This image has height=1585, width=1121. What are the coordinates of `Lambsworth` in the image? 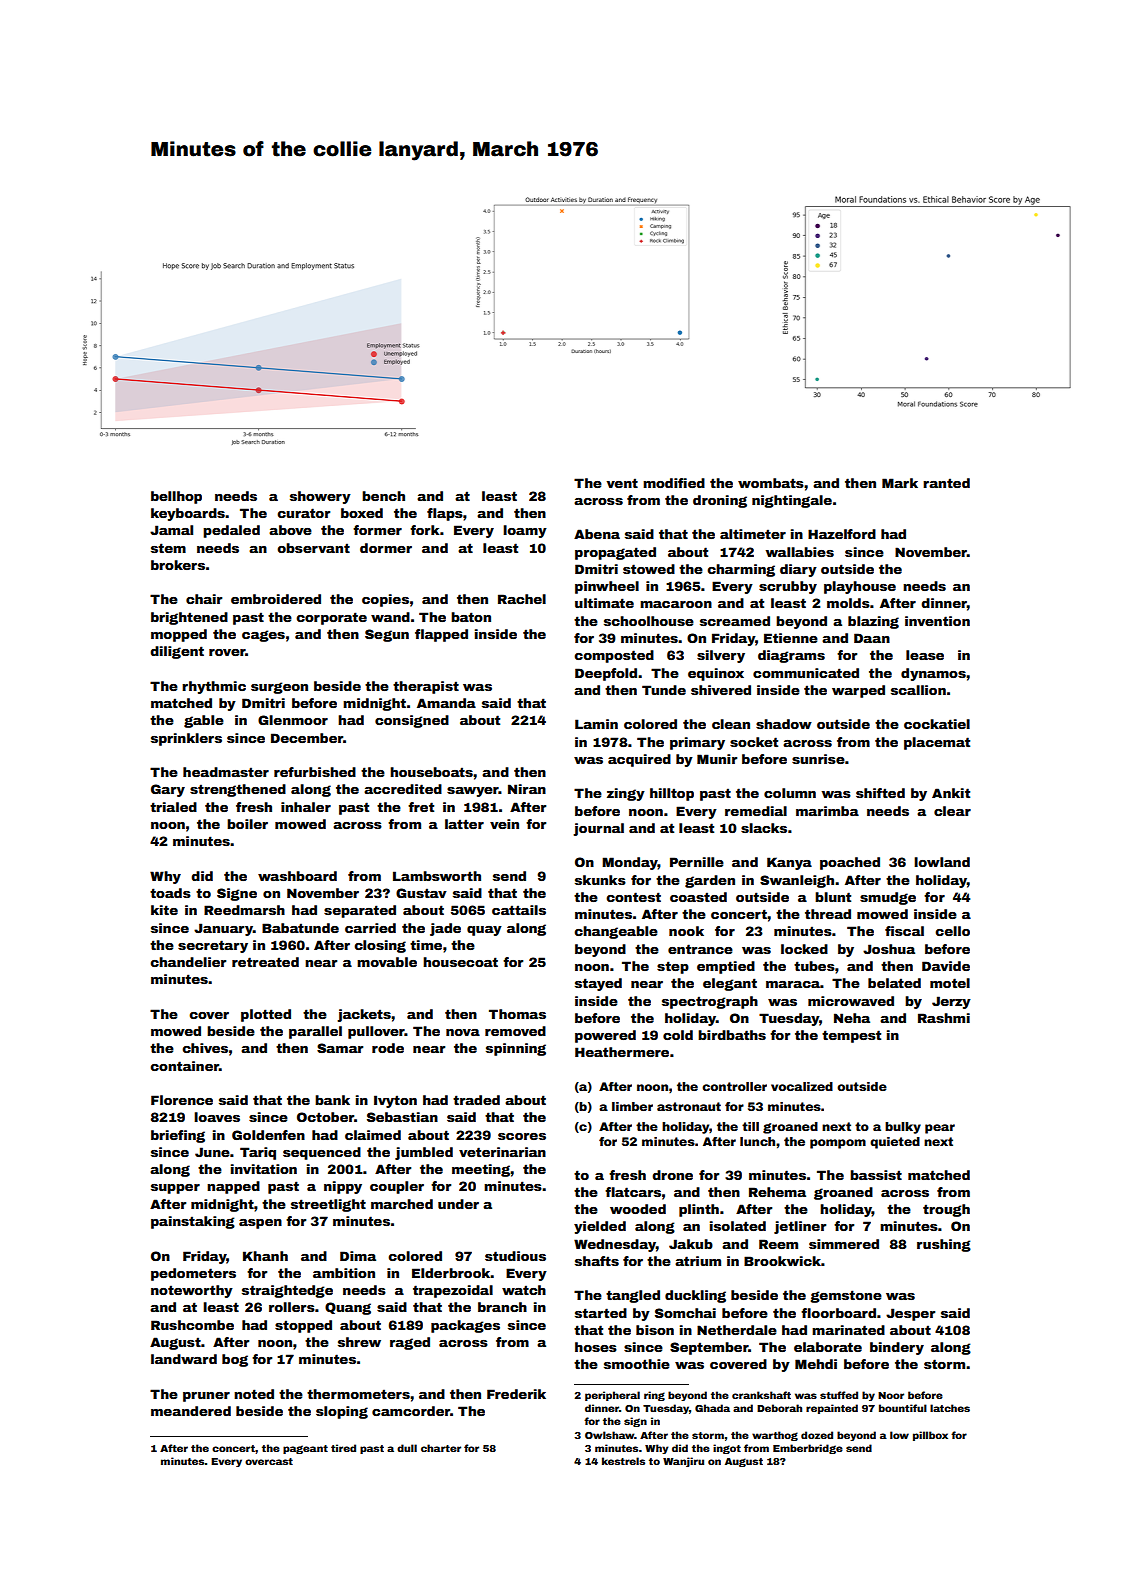 It's located at (437, 876).
